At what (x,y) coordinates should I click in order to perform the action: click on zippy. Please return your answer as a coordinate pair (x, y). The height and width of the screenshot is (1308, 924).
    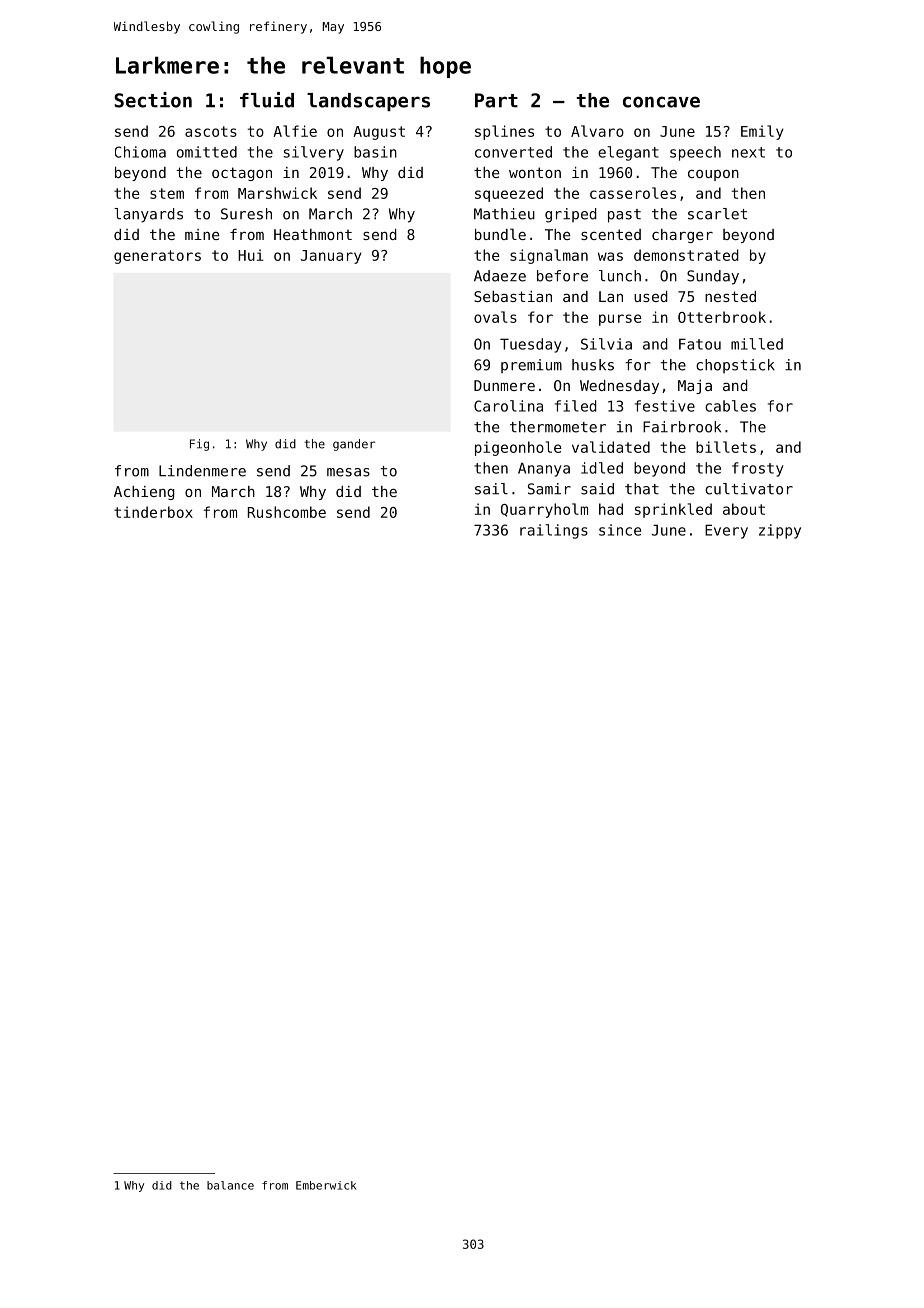
    Looking at the image, I should click on (780, 531).
